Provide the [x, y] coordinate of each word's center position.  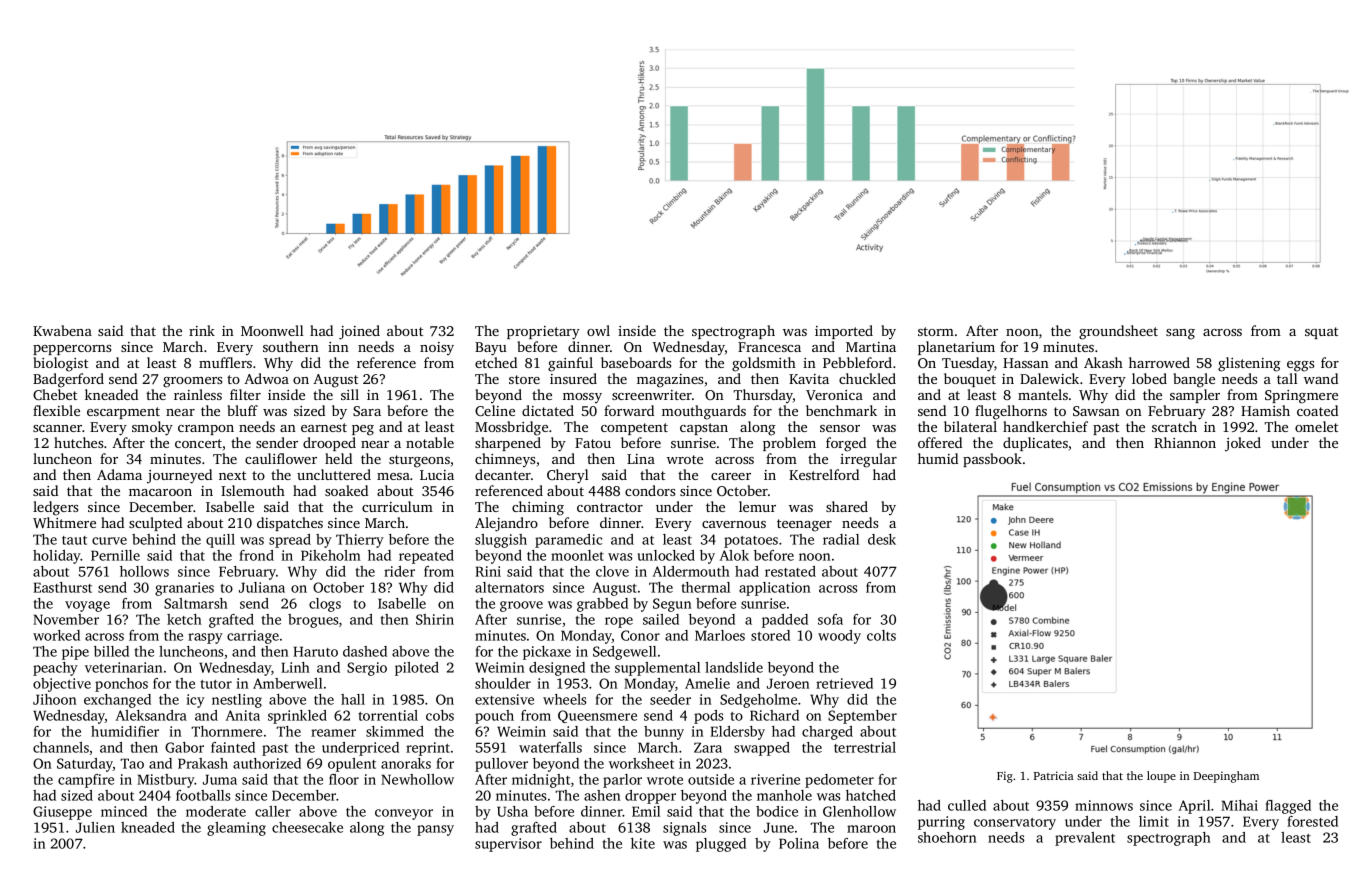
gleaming [236, 829]
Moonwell [272, 330]
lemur [757, 506]
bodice [777, 811]
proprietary [543, 333]
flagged [1288, 807]
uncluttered [334, 474]
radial [841, 539]
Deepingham [1226, 777]
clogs [325, 605]
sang [1180, 334]
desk [882, 539]
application [774, 589]
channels [61, 747]
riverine [775, 779]
